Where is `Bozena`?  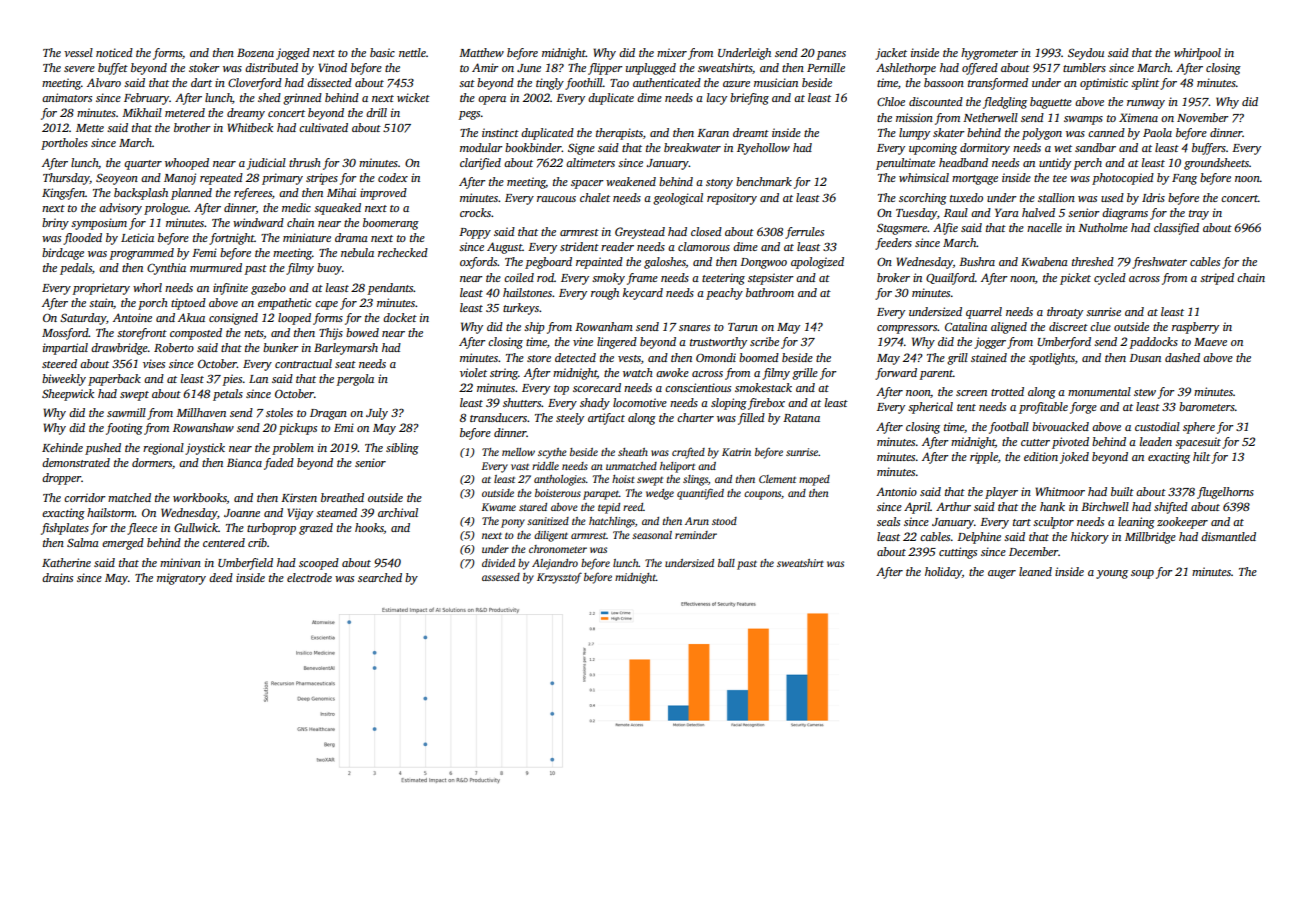 Bozena is located at coordinates (255, 52).
